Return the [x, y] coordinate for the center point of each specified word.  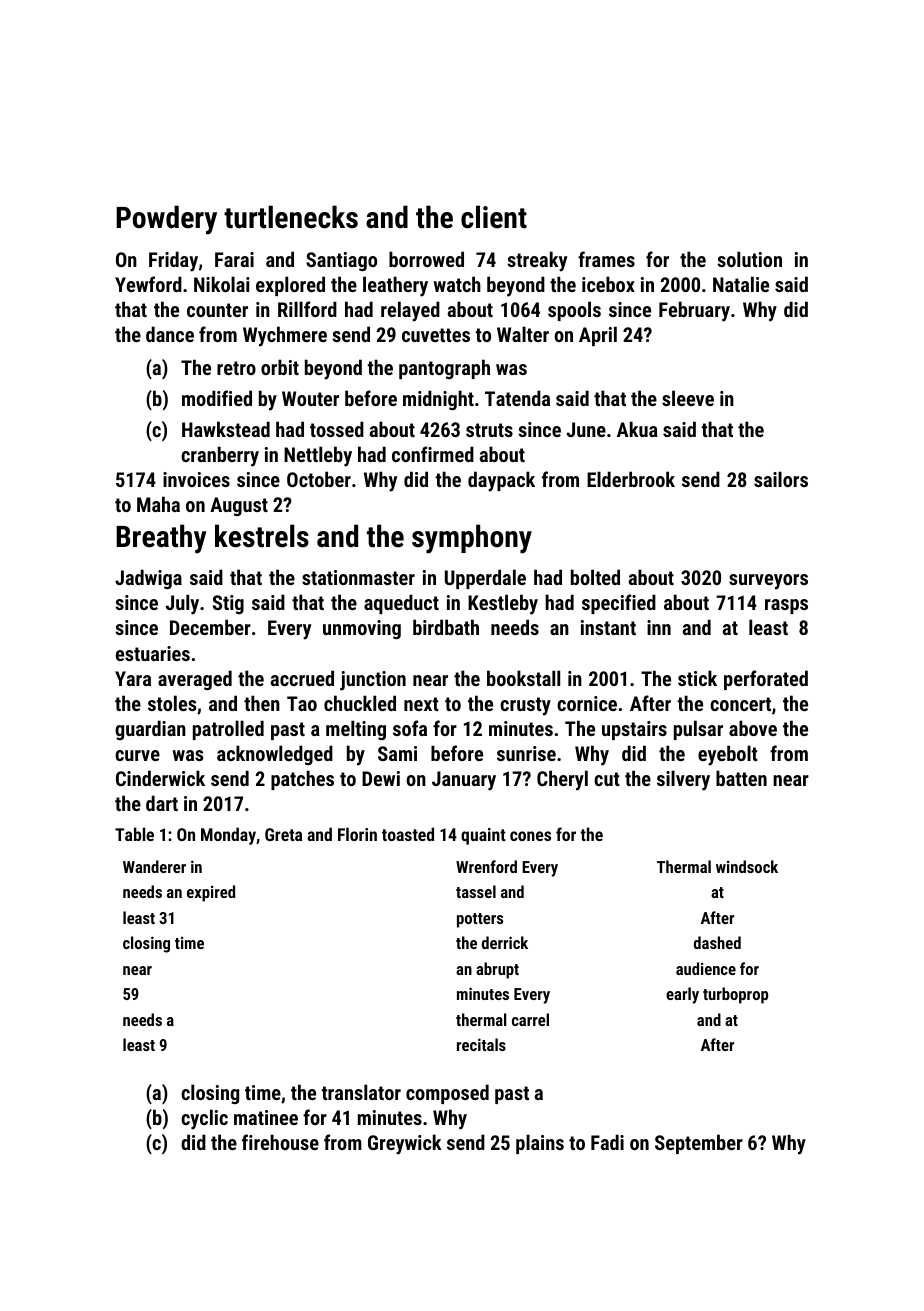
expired [211, 893]
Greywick [404, 1144]
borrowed [426, 259]
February [694, 311]
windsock [747, 866]
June [586, 429]
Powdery [166, 220]
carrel [530, 1019]
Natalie [741, 284]
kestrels [262, 536]
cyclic [204, 1119]
